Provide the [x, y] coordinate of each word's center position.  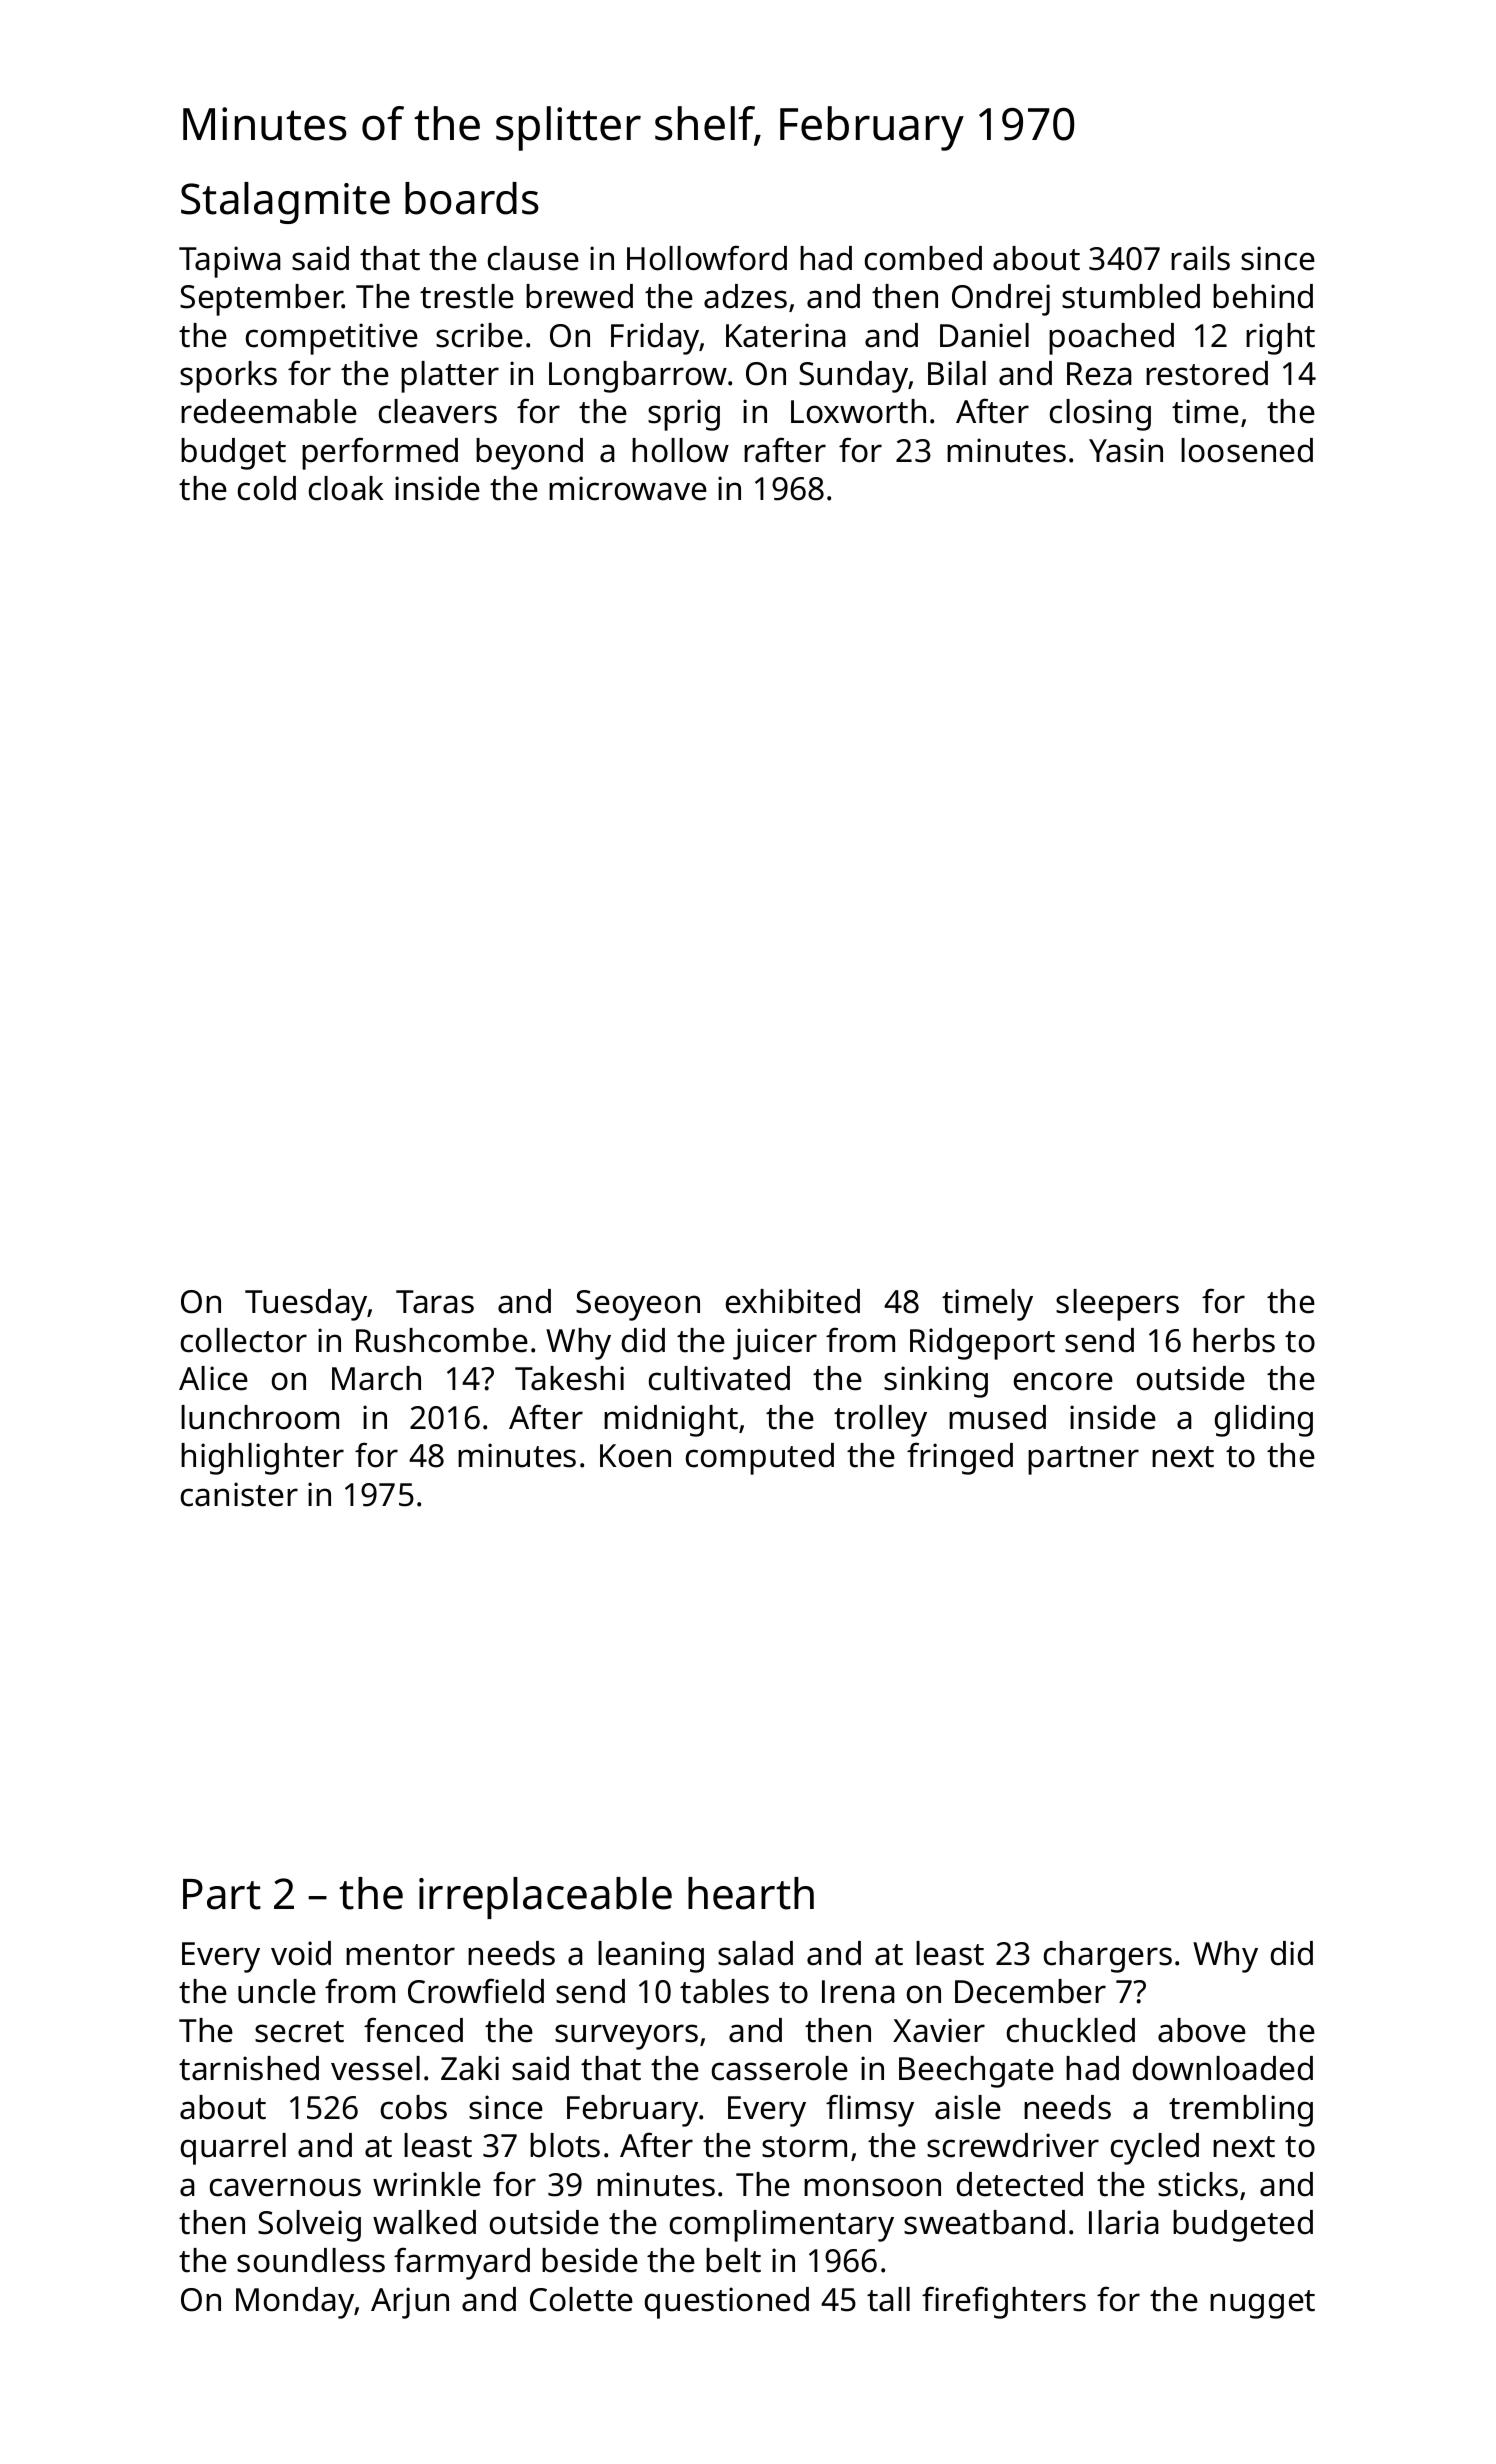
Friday [655, 339]
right [1280, 339]
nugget [1262, 2304]
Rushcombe [442, 1340]
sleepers [1117, 1305]
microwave [628, 488]
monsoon [872, 2187]
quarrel [233, 2149]
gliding [1264, 1421]
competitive [332, 339]
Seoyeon [638, 1305]
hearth [751, 1893]
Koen [635, 1456]
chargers [1108, 1957]
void [301, 1953]
